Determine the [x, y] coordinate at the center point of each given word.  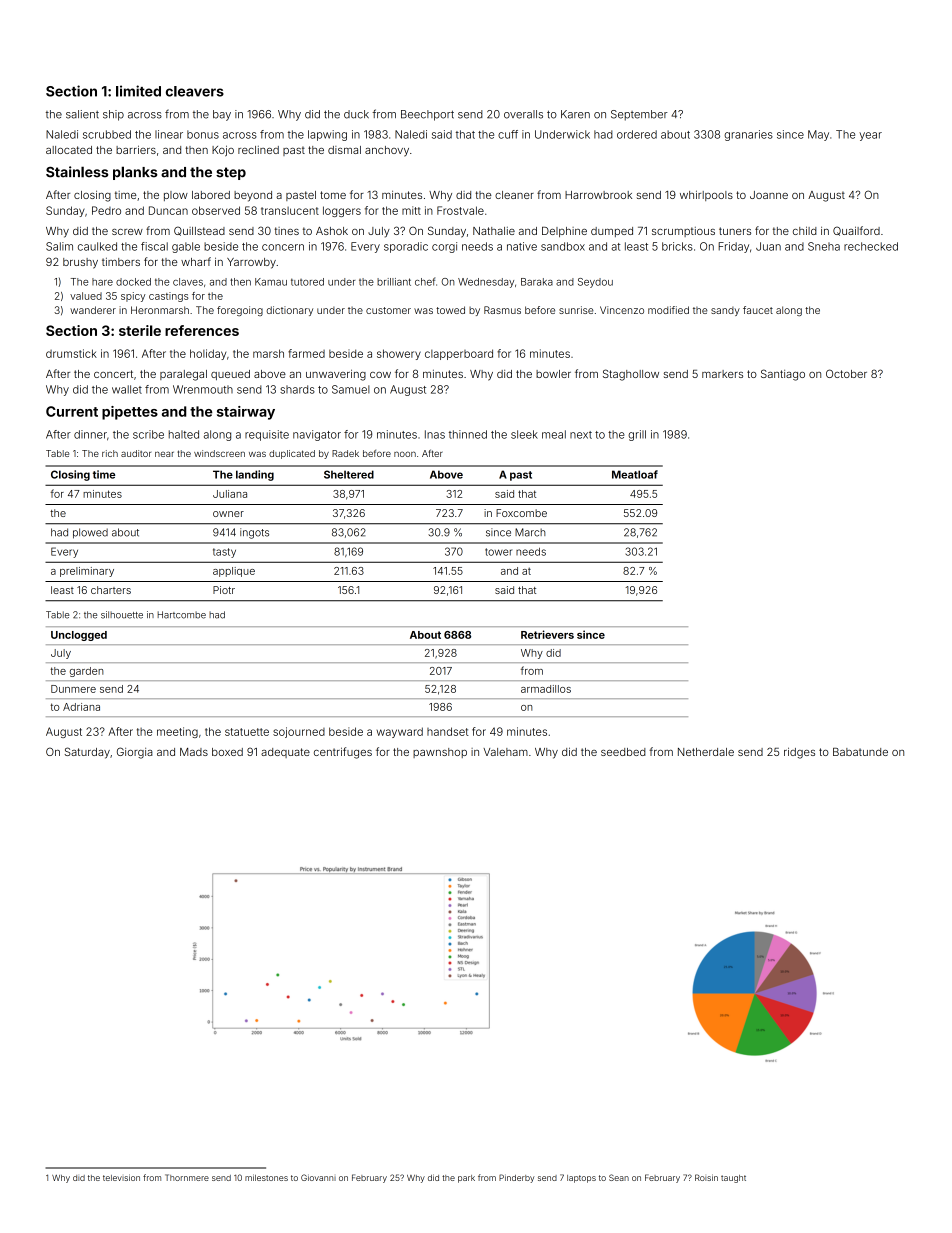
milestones [266, 1177]
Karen [575, 114]
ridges [799, 753]
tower [498, 552]
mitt [411, 210]
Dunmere [73, 689]
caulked [97, 246]
